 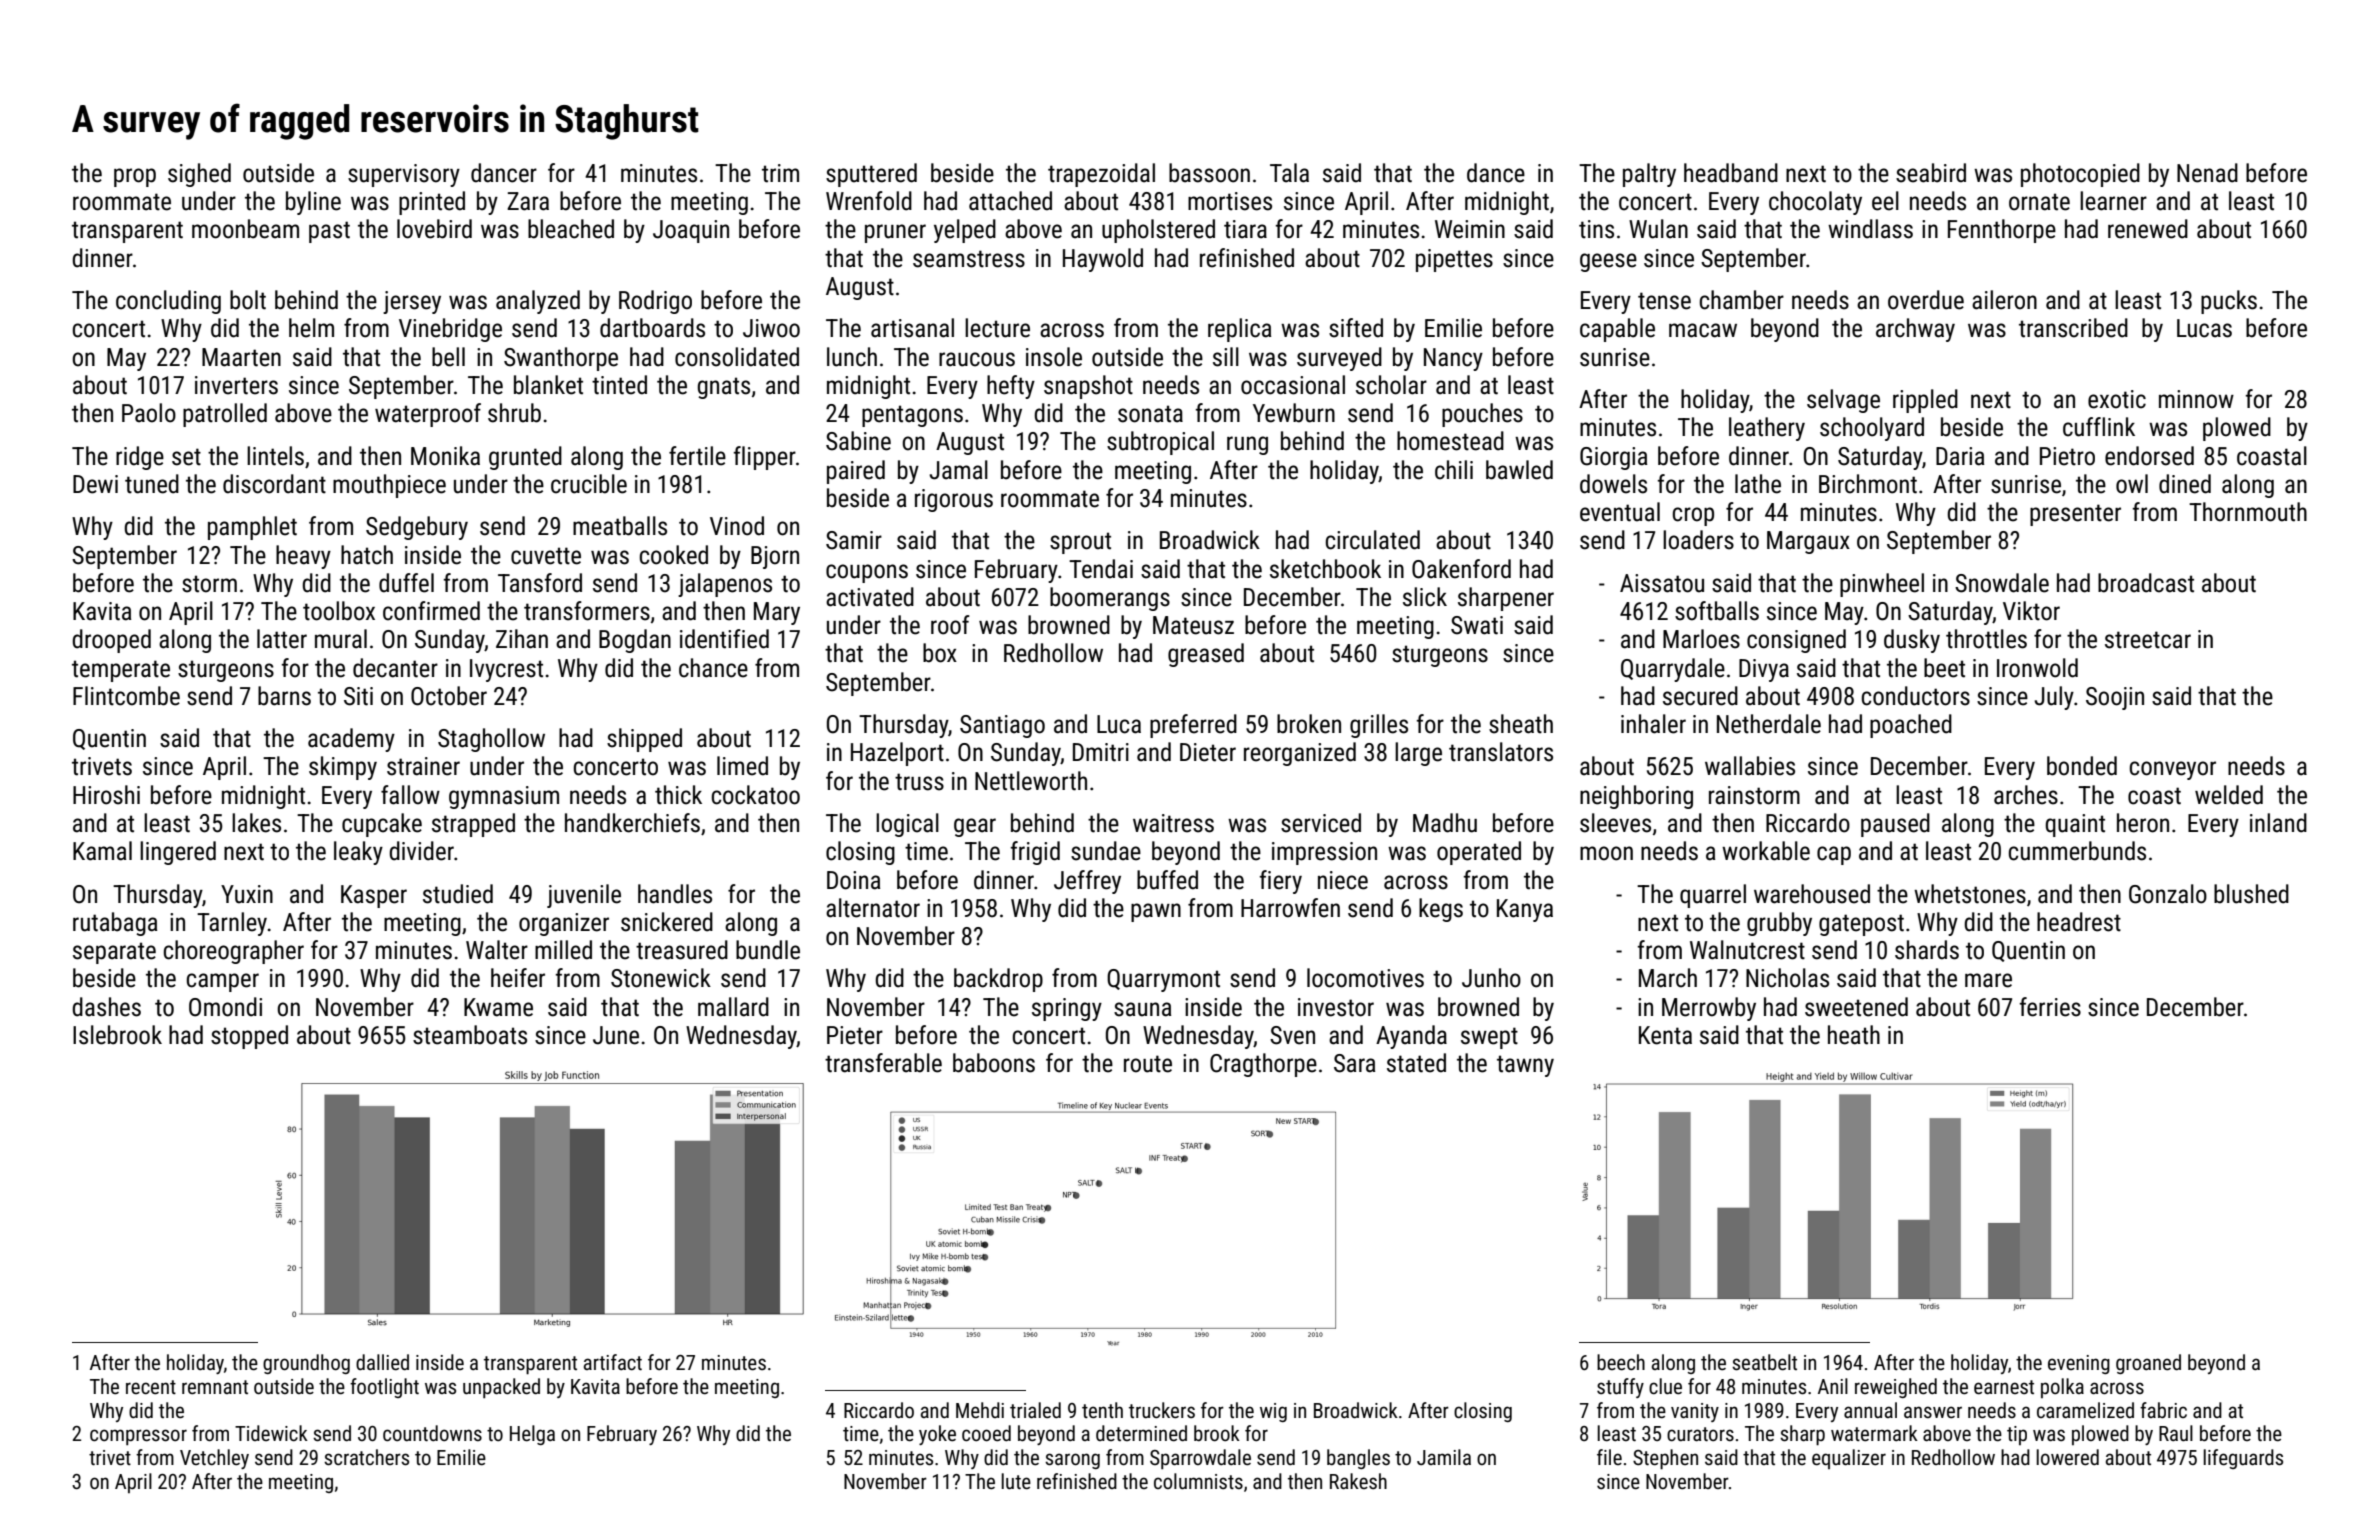 What do you see at coordinates (1665, 1035) in the screenshot?
I see `Kenta` at bounding box center [1665, 1035].
